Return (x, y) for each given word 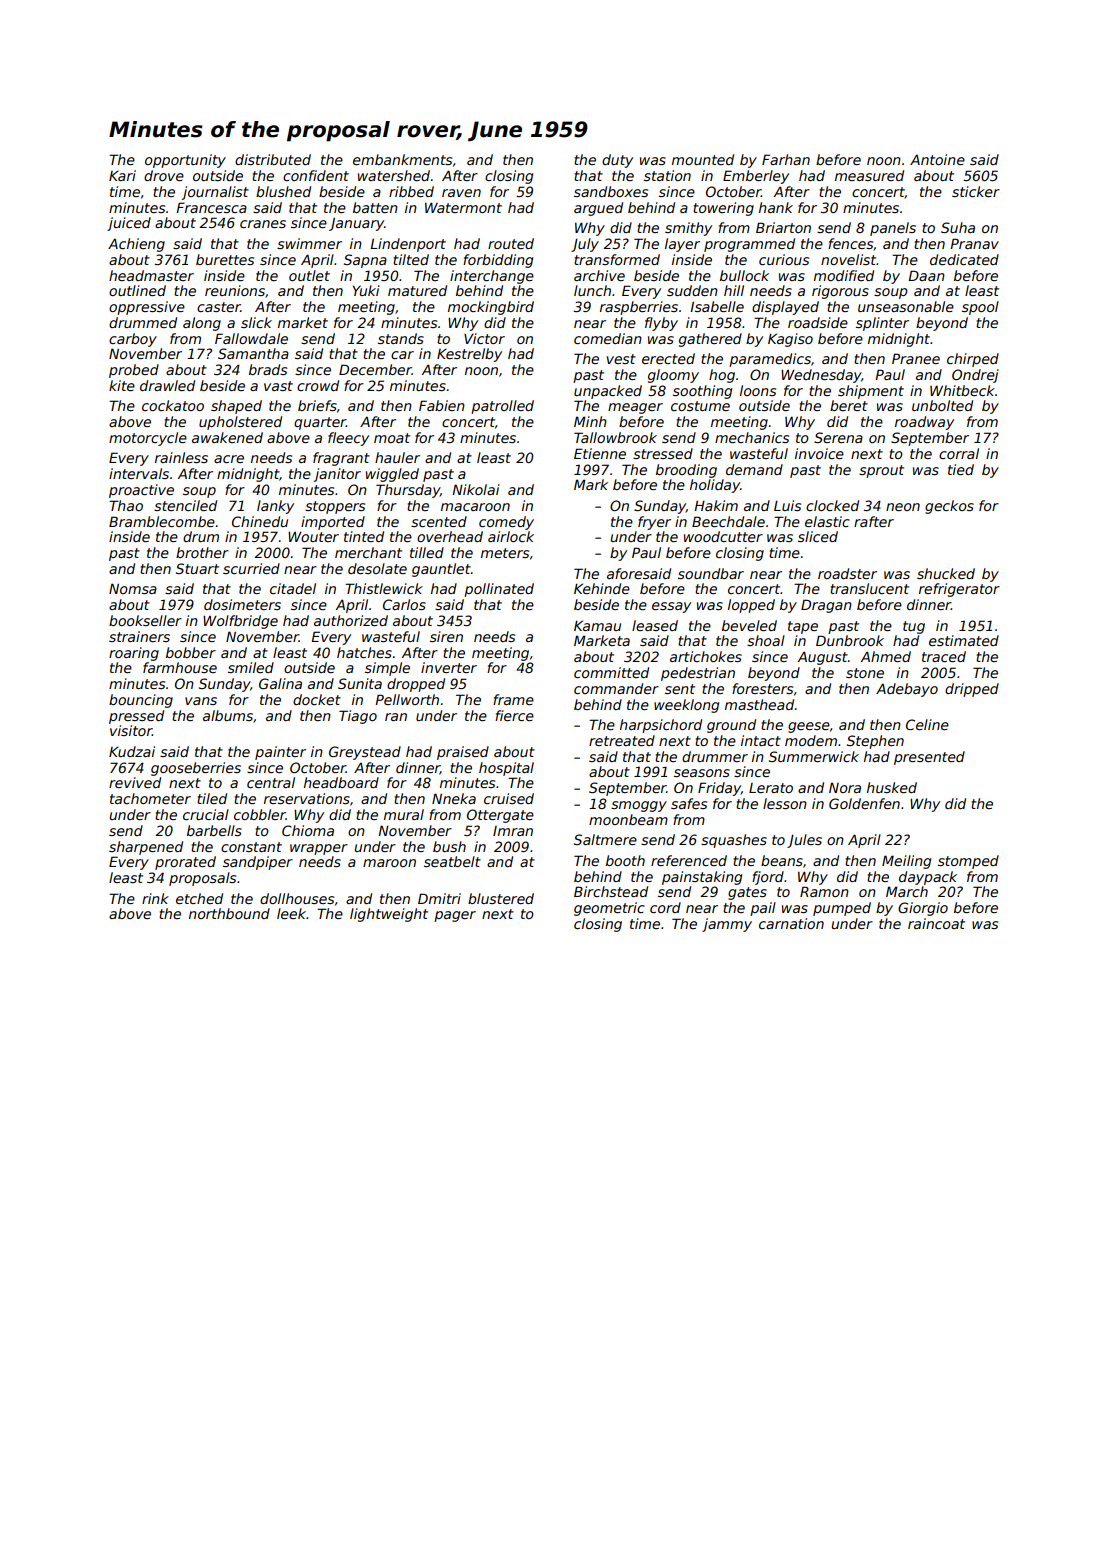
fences (851, 244)
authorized (351, 620)
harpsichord (661, 726)
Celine (927, 724)
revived (135, 782)
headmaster (151, 275)
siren (446, 636)
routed (511, 243)
